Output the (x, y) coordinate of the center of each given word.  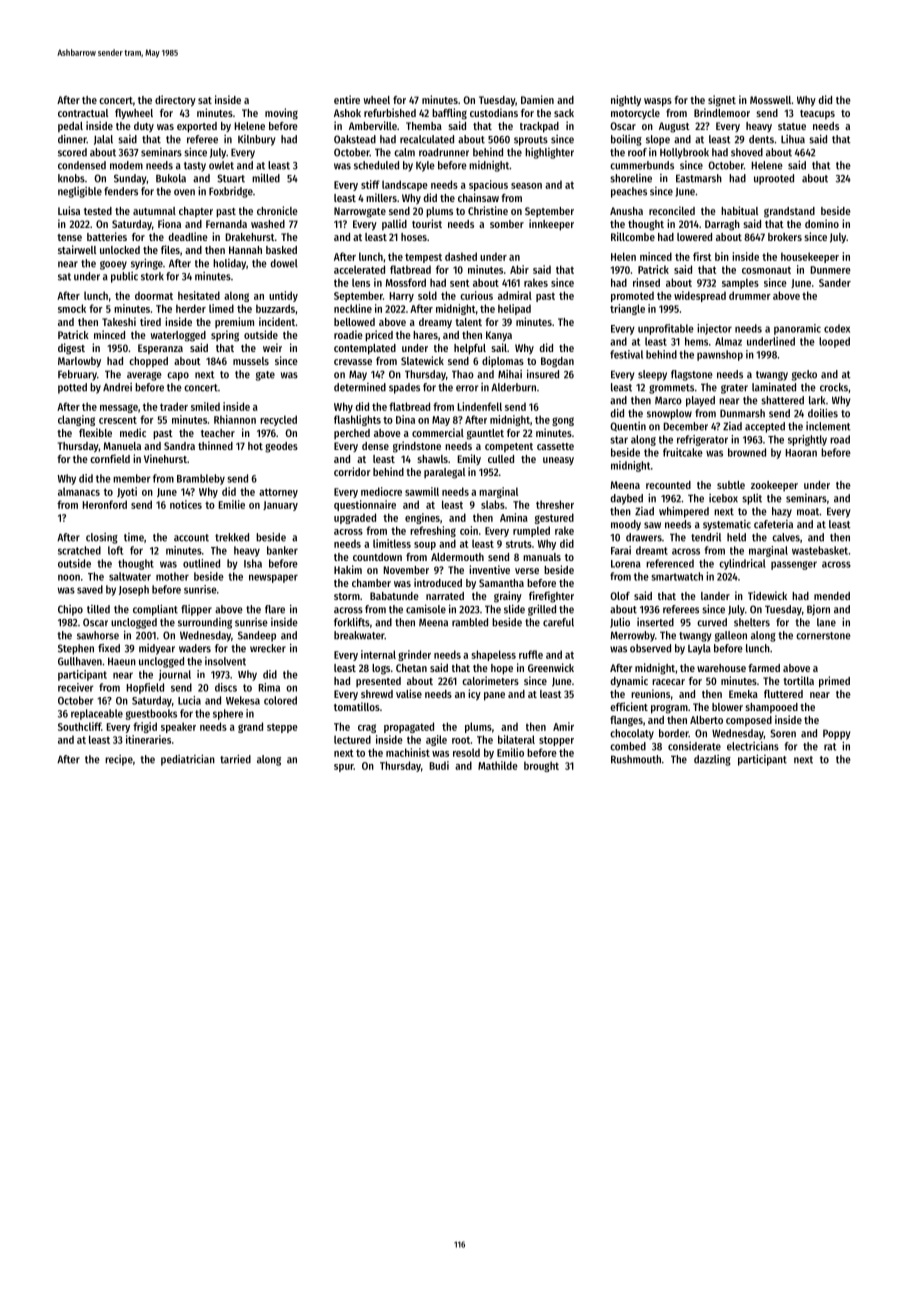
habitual (739, 210)
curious (476, 295)
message (119, 408)
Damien (537, 99)
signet (722, 101)
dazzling (712, 760)
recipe (119, 760)
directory (175, 101)
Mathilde (498, 765)
